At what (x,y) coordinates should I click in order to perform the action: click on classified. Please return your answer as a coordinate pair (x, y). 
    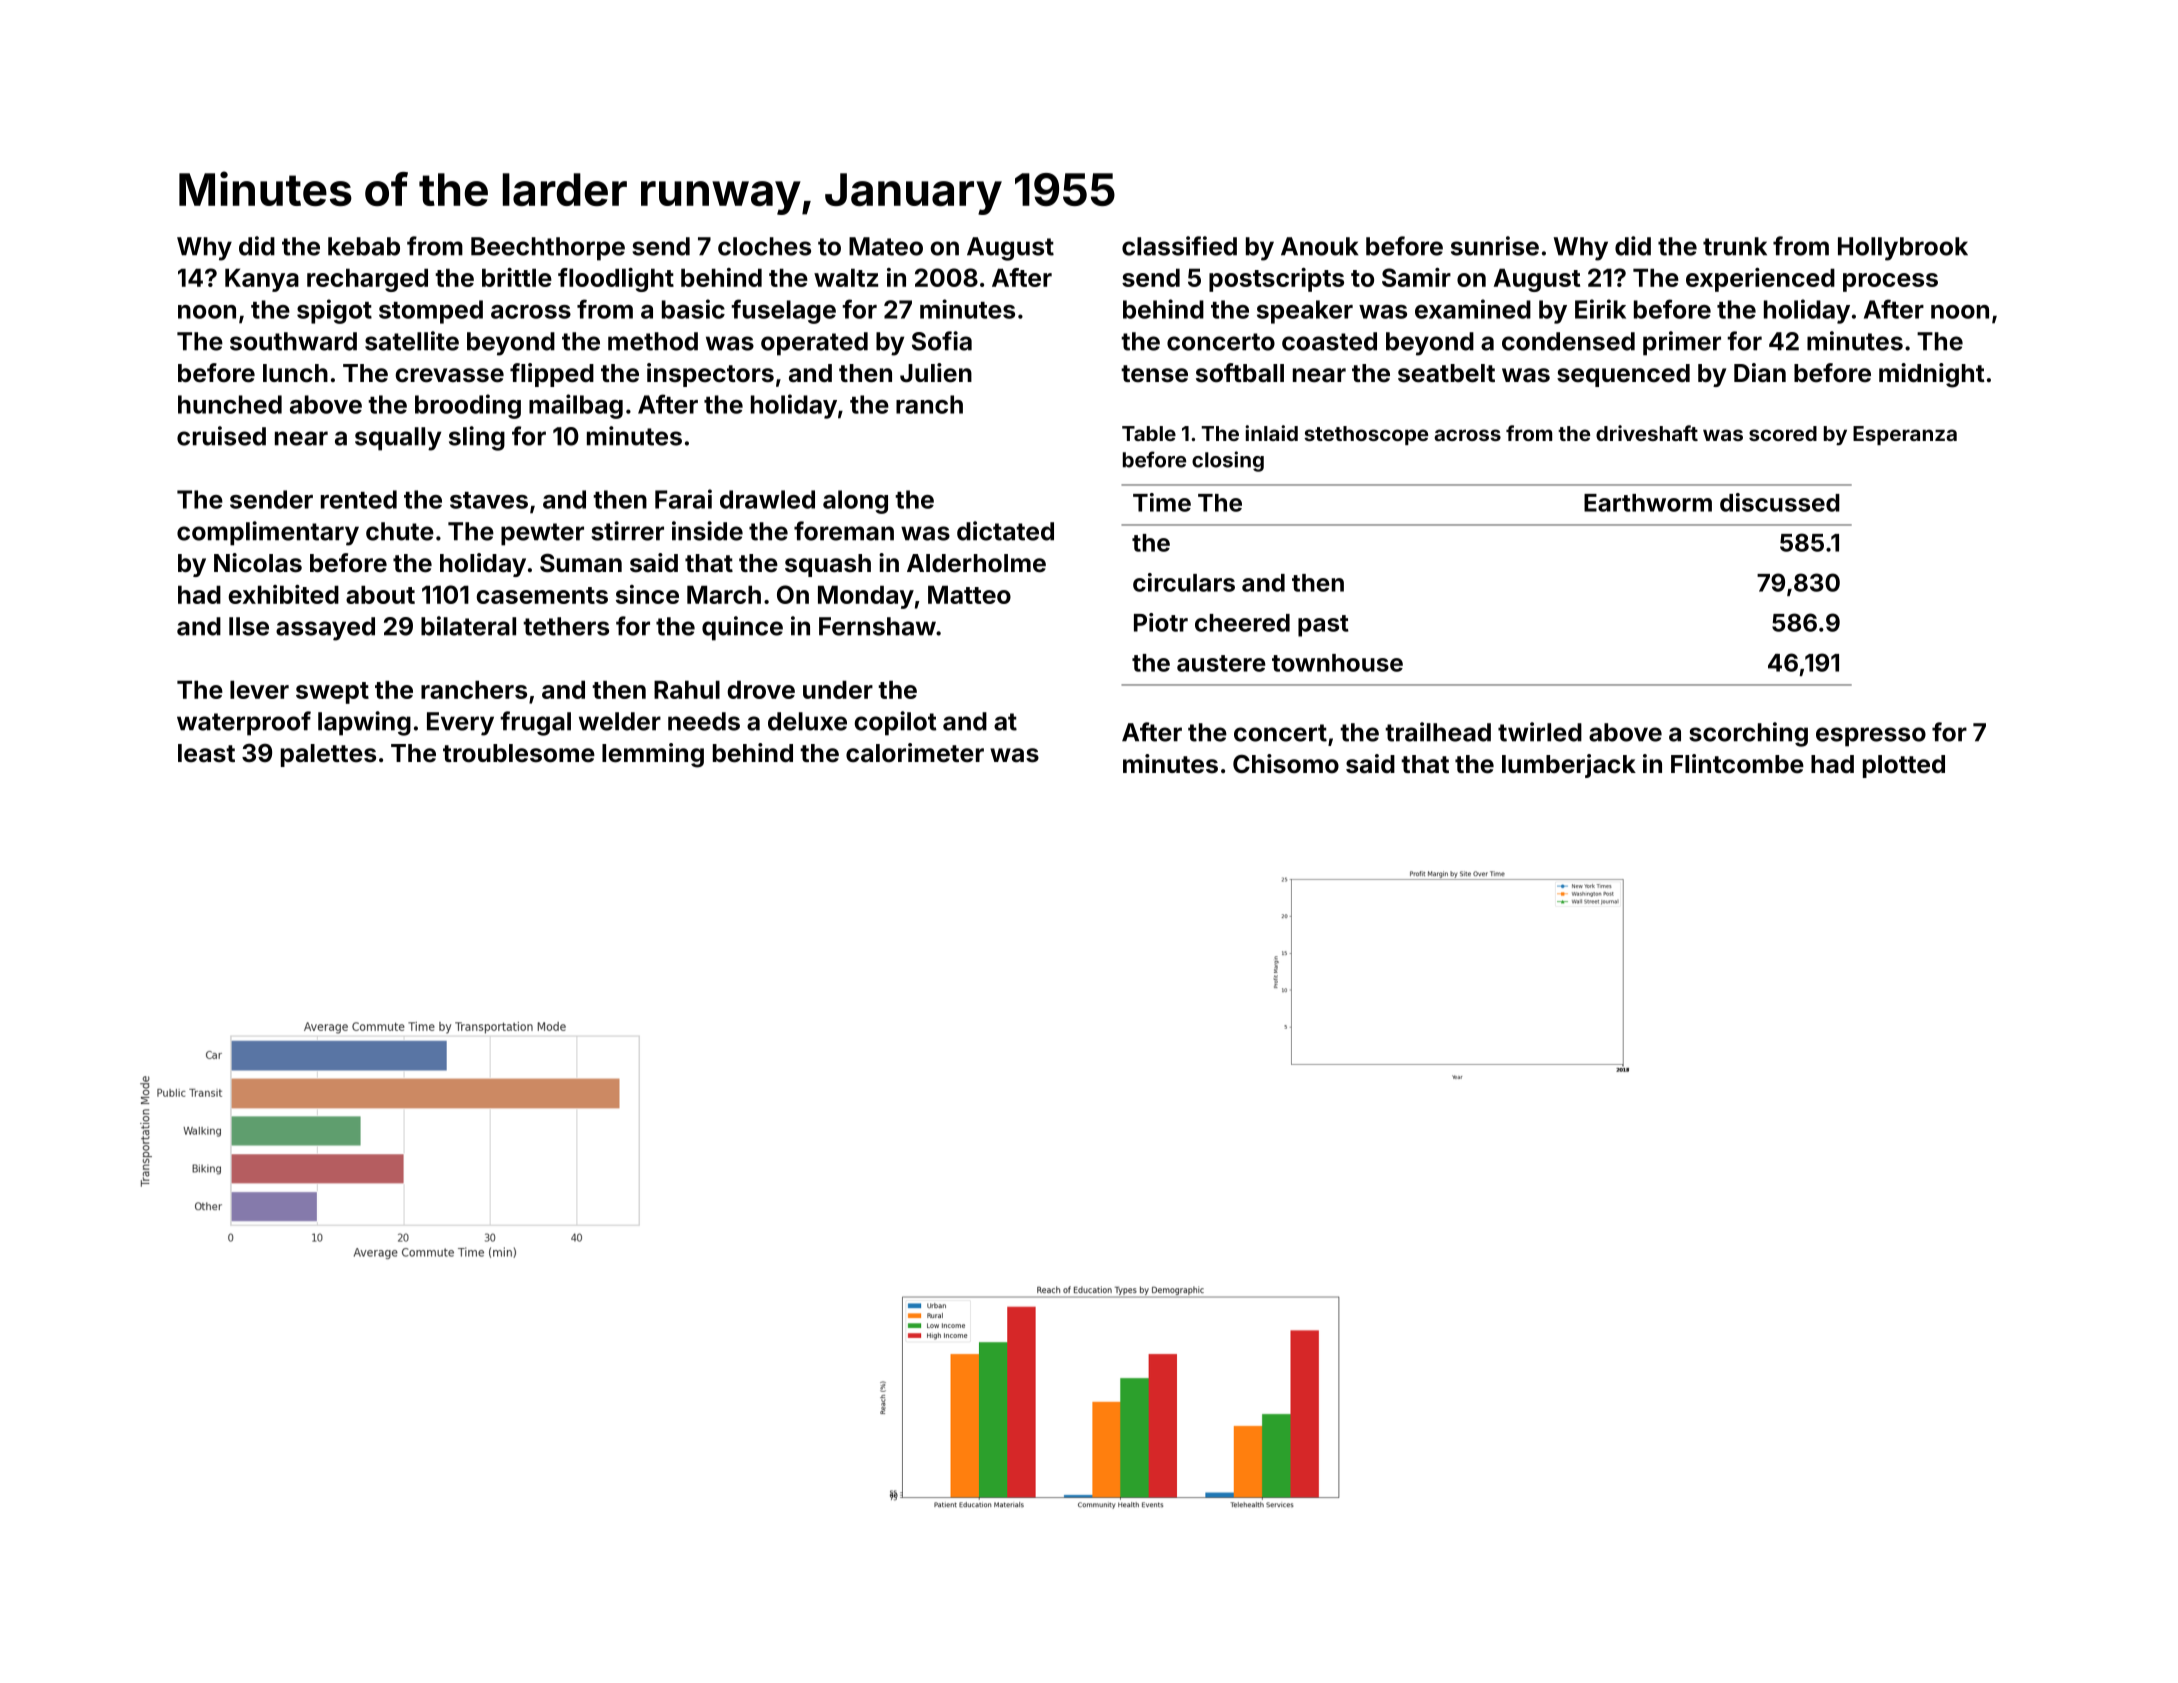
    Looking at the image, I should click on (1179, 246).
